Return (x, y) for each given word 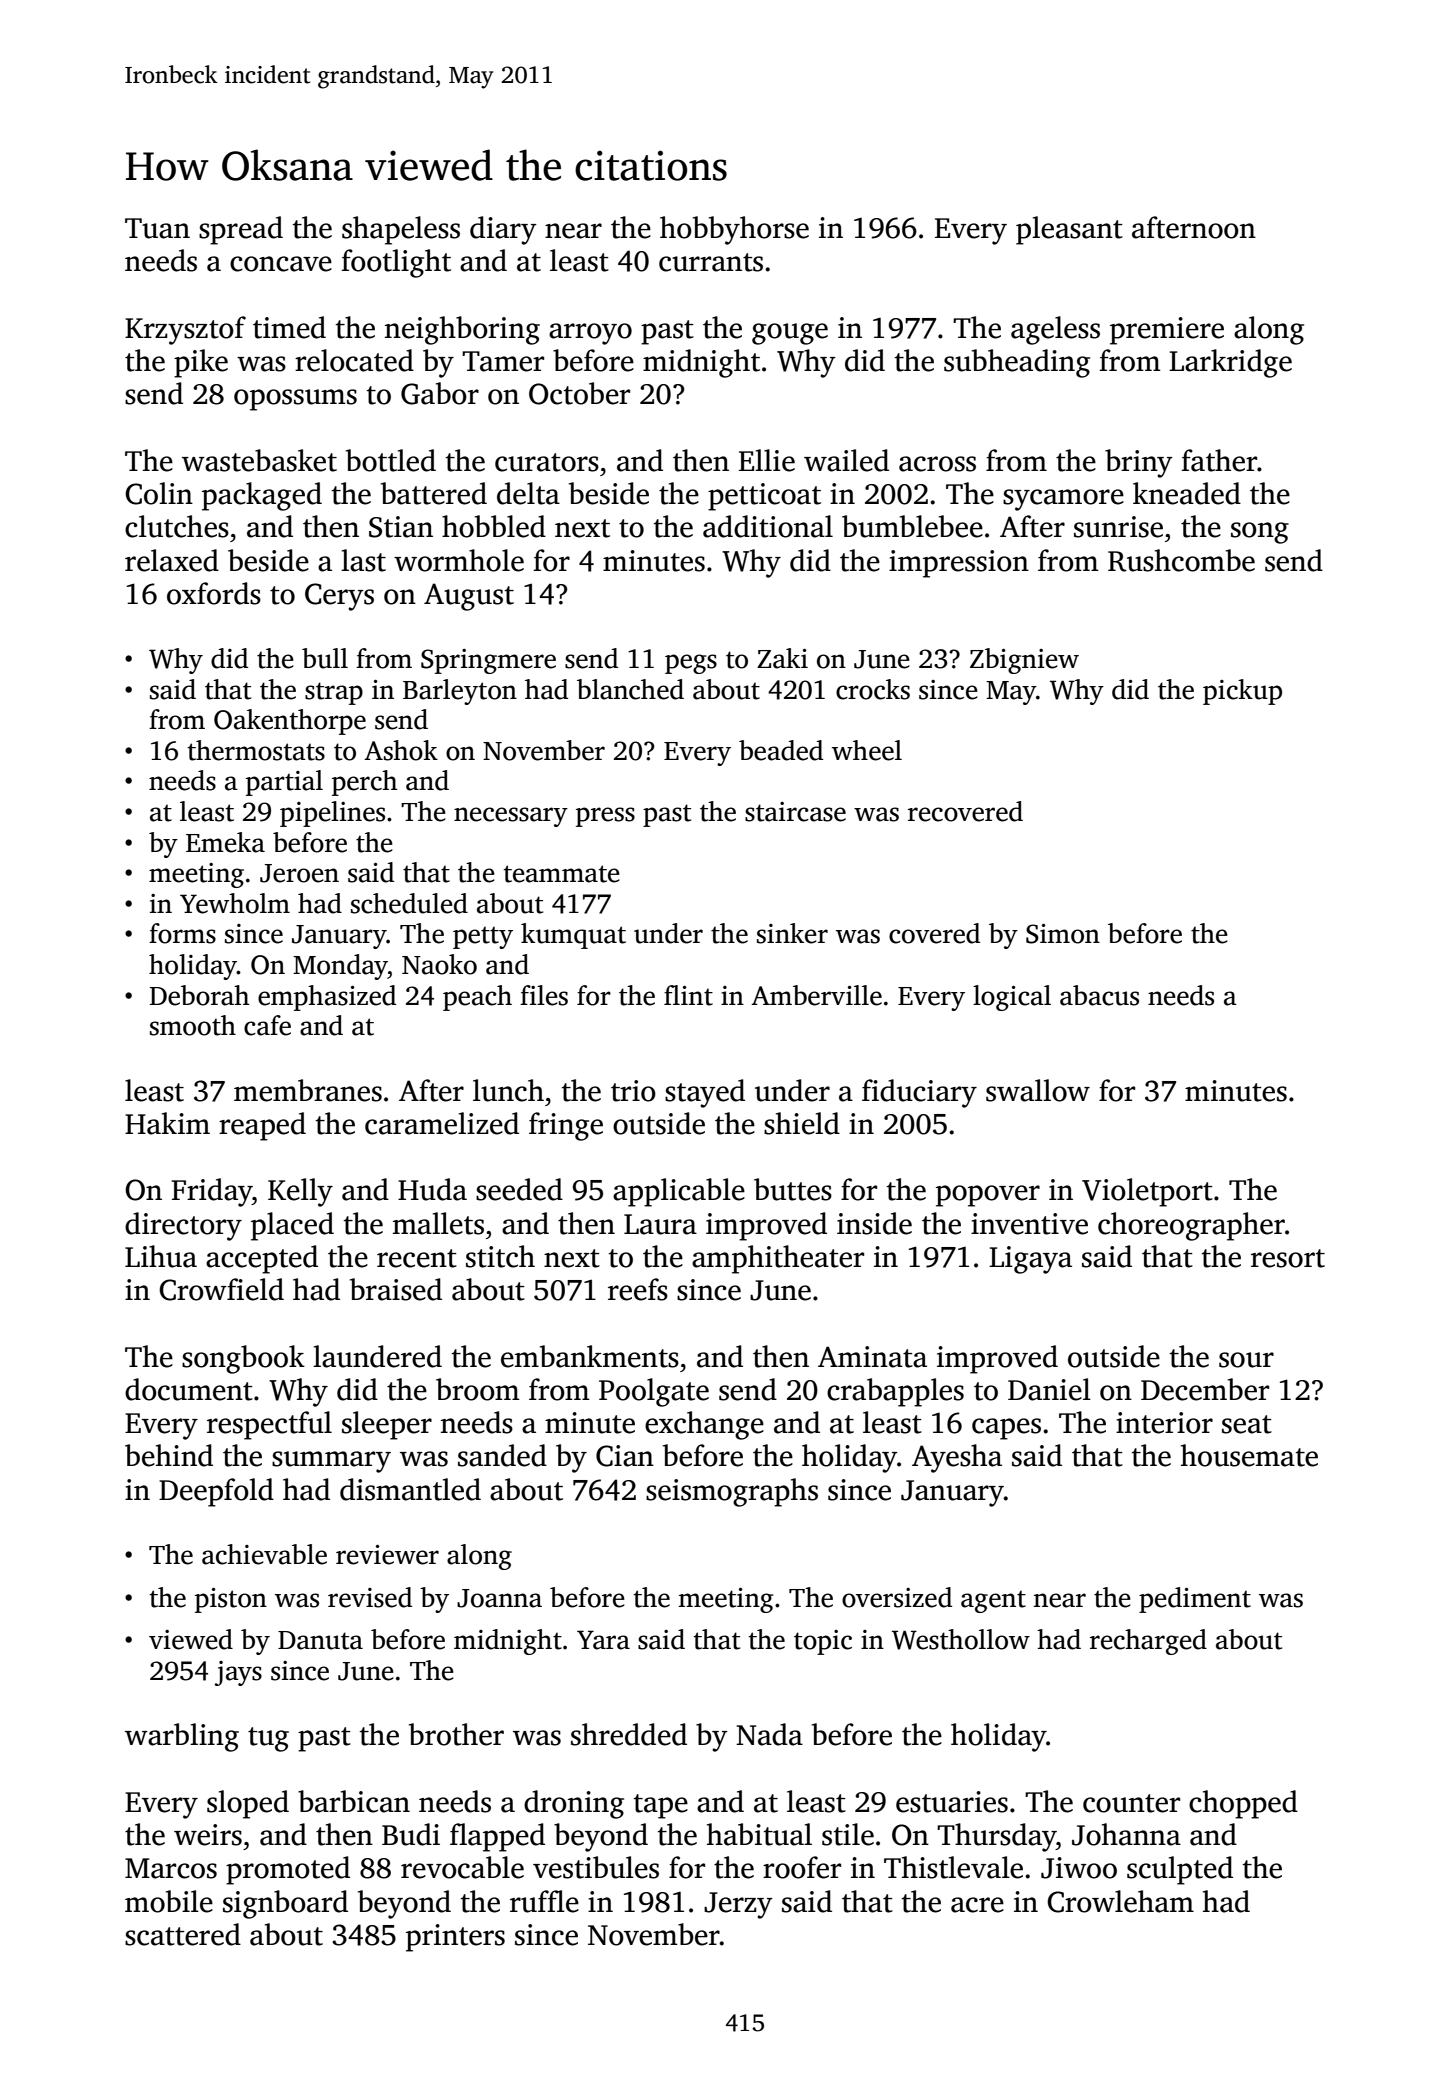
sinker (792, 933)
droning (574, 1804)
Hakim (167, 1123)
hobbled (494, 526)
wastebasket (259, 460)
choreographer (1191, 1226)
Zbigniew (1024, 661)
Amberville (816, 995)
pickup (1242, 692)
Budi (411, 1834)
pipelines (332, 814)
